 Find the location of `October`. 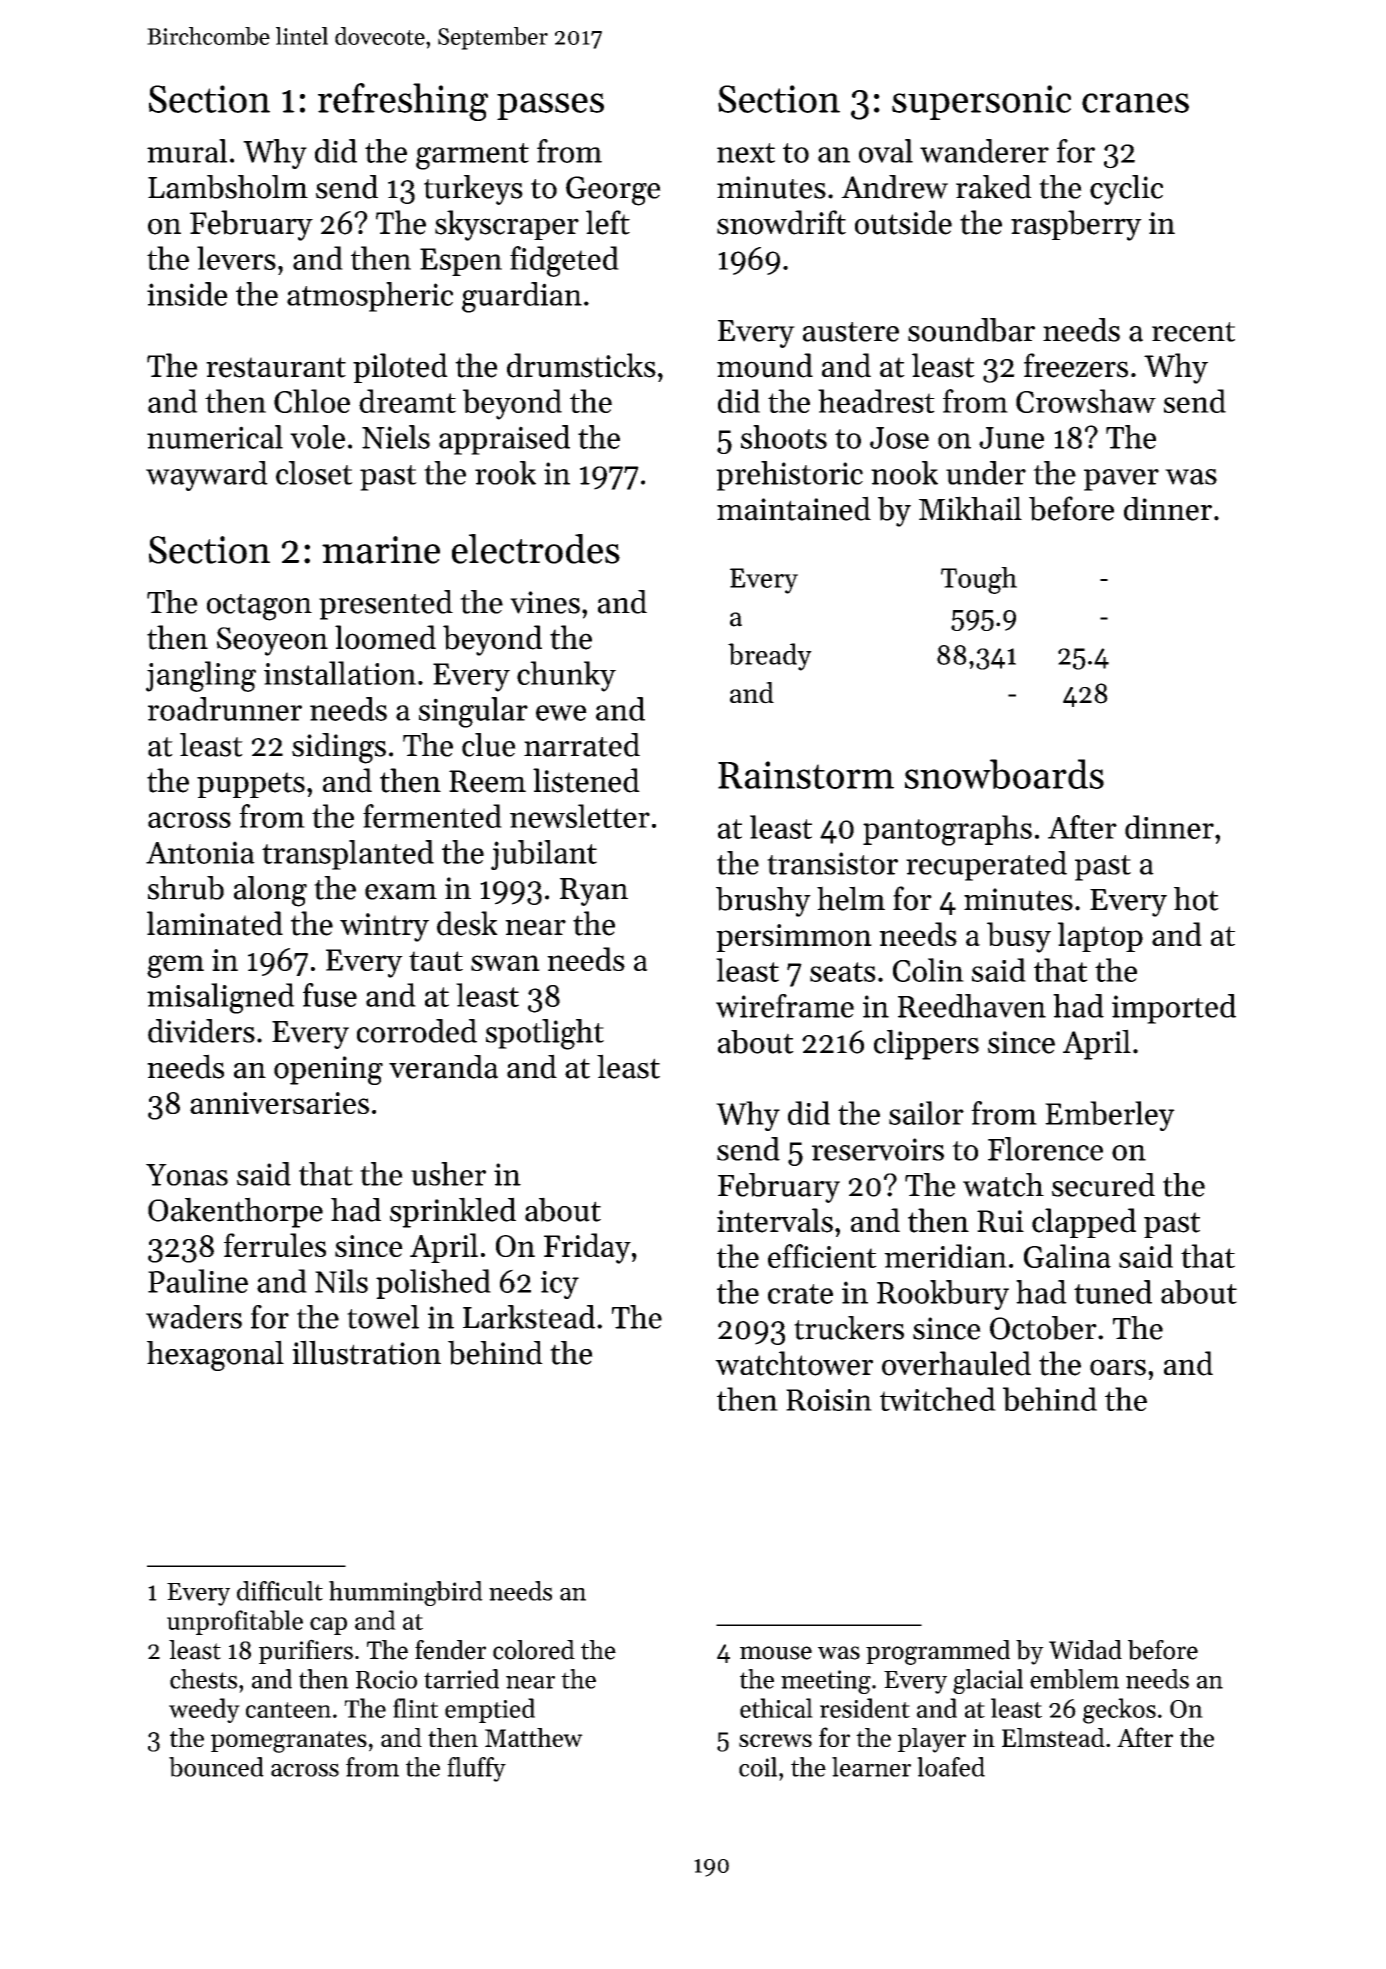

October is located at coordinates (1043, 1328).
